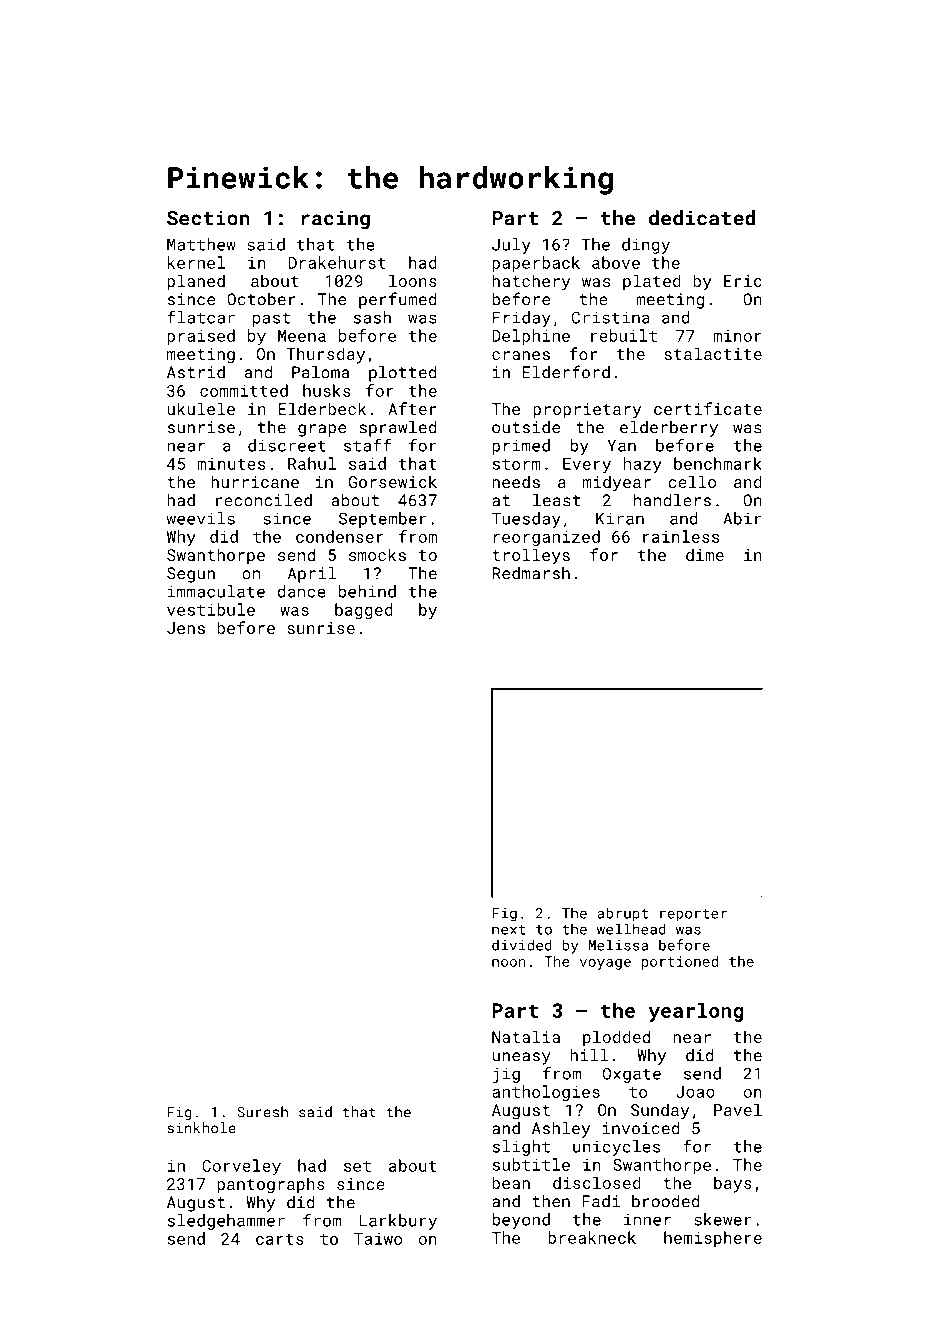 The image size is (929, 1318). What do you see at coordinates (531, 573) in the screenshot?
I see `Redmarsh` at bounding box center [531, 573].
